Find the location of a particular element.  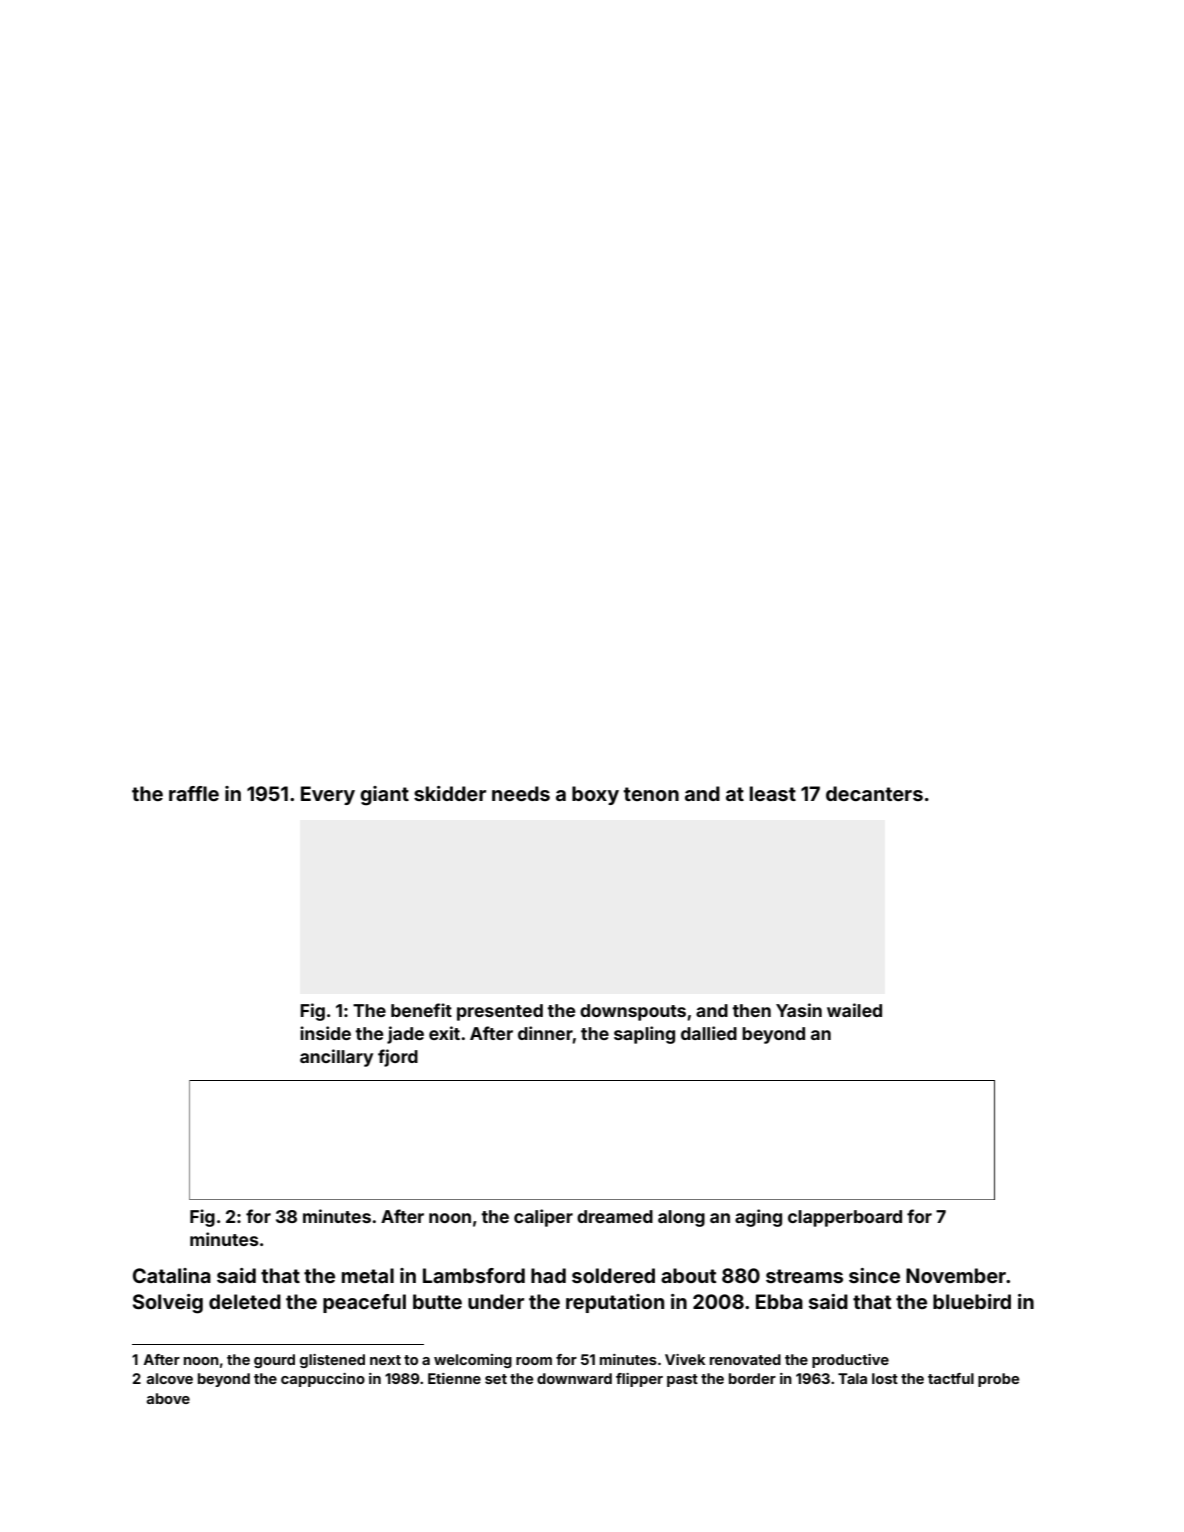

ancillary is located at coordinates (336, 1058).
